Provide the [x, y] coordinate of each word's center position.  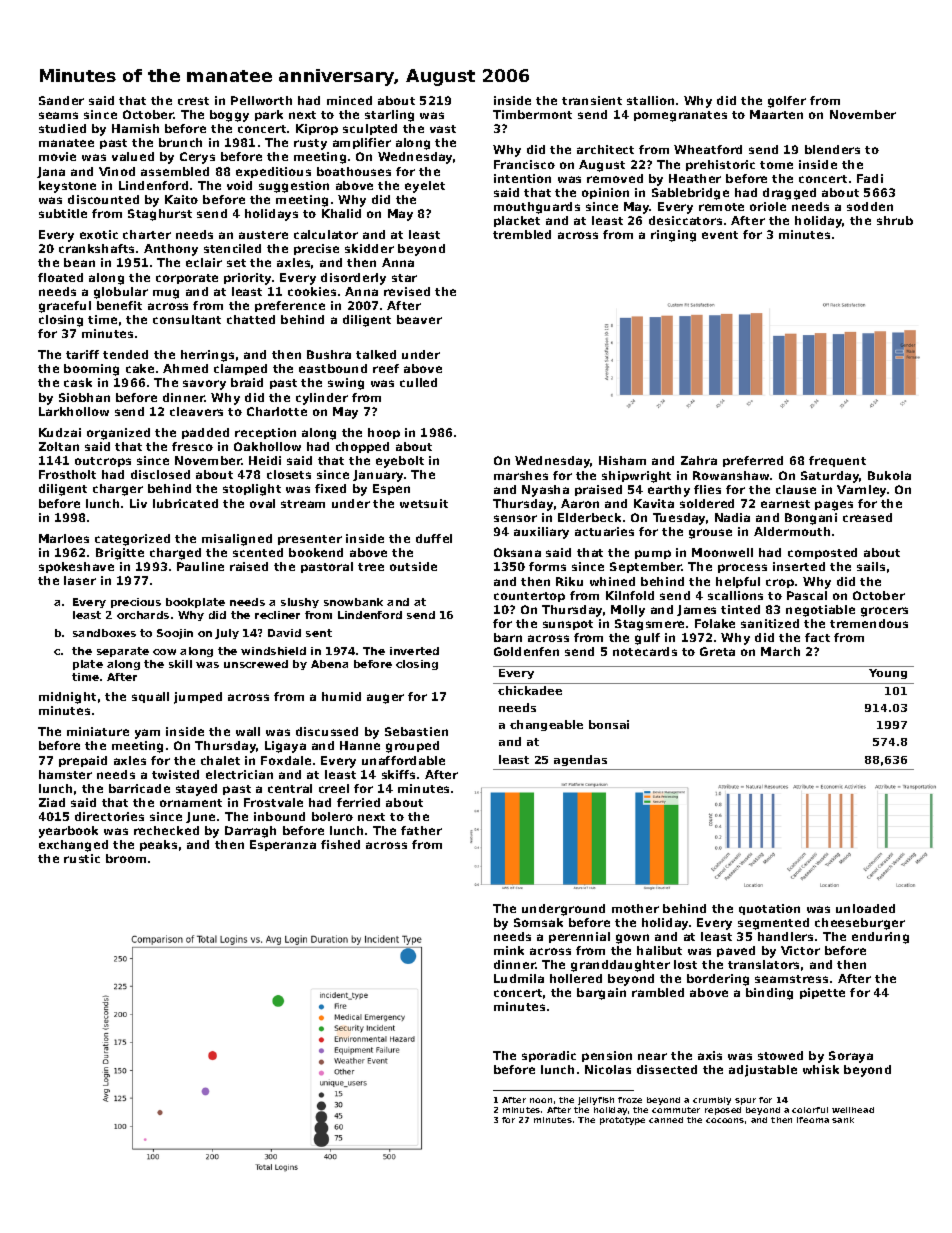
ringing [673, 236]
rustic [82, 858]
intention [522, 178]
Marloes [64, 538]
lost [685, 964]
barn [508, 637]
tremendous [869, 623]
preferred [753, 461]
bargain [601, 994]
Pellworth [261, 100]
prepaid [83, 761]
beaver [419, 319]
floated [60, 277]
